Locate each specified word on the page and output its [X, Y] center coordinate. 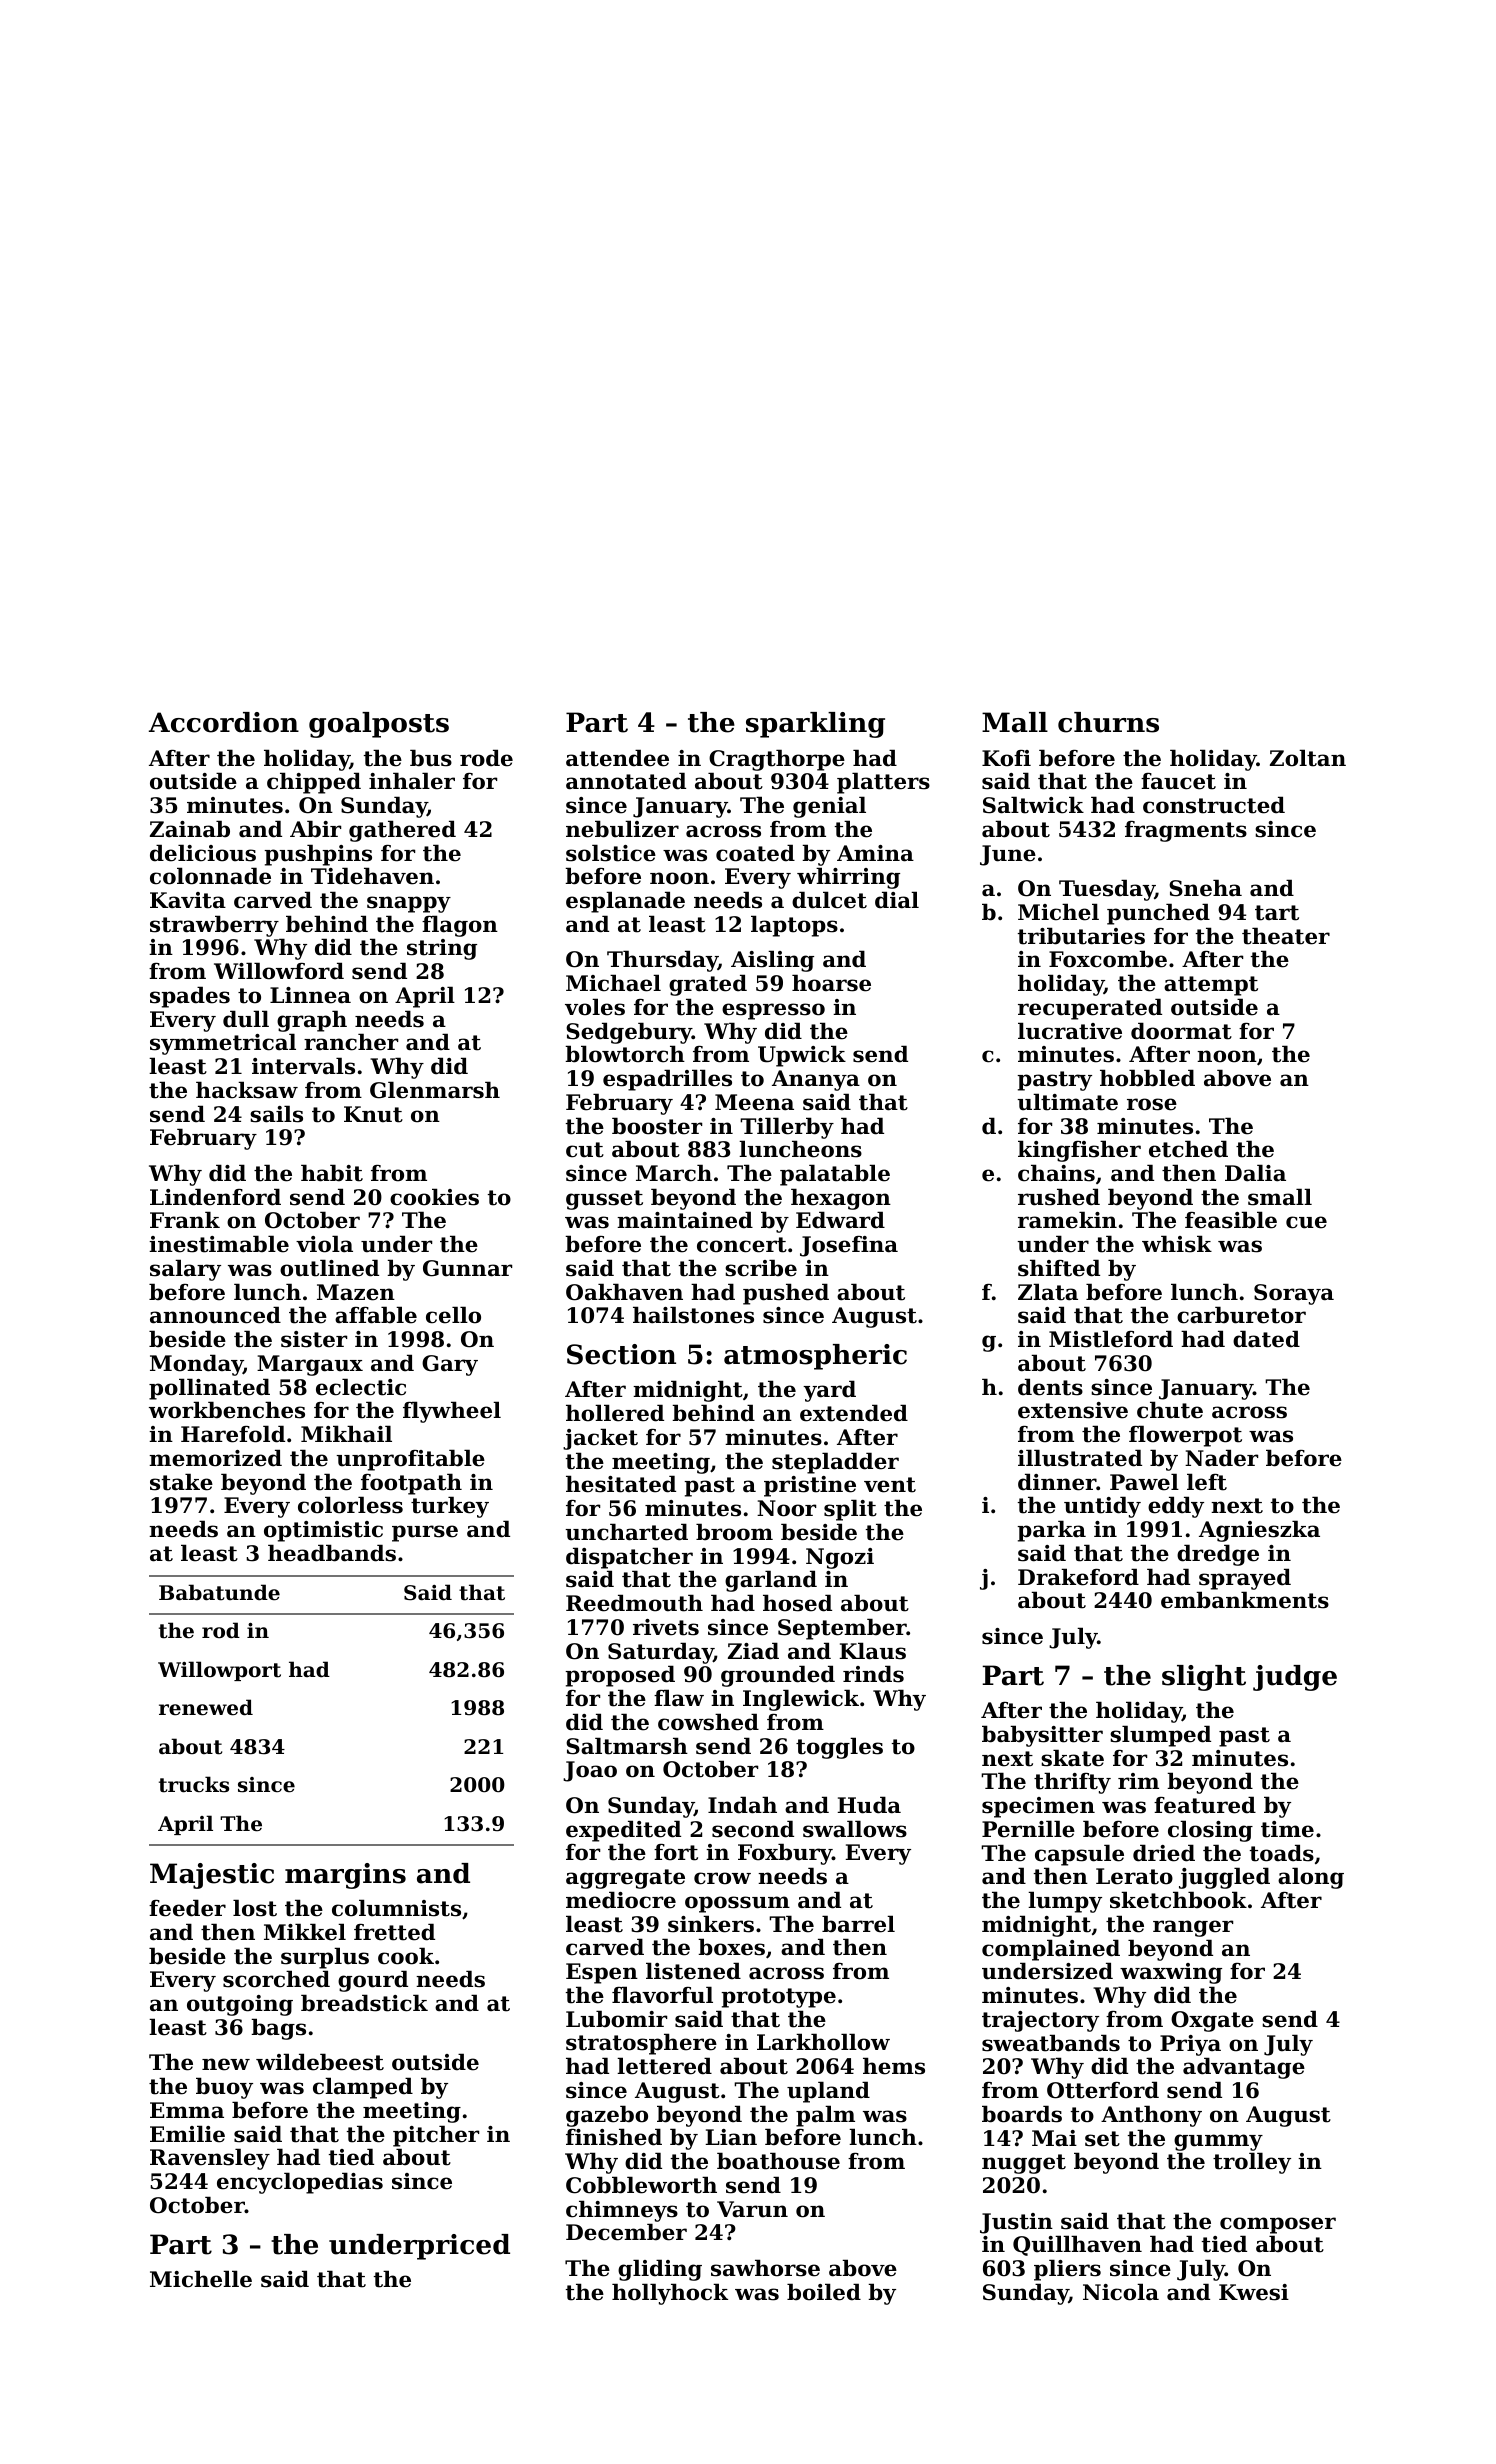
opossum [737, 1904]
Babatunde [219, 1592]
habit [332, 1173]
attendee [617, 758]
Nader [1221, 1458]
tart [1277, 913]
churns [1108, 722]
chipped [314, 783]
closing [1210, 1831]
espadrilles [667, 1080]
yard [829, 1391]
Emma [187, 2110]
